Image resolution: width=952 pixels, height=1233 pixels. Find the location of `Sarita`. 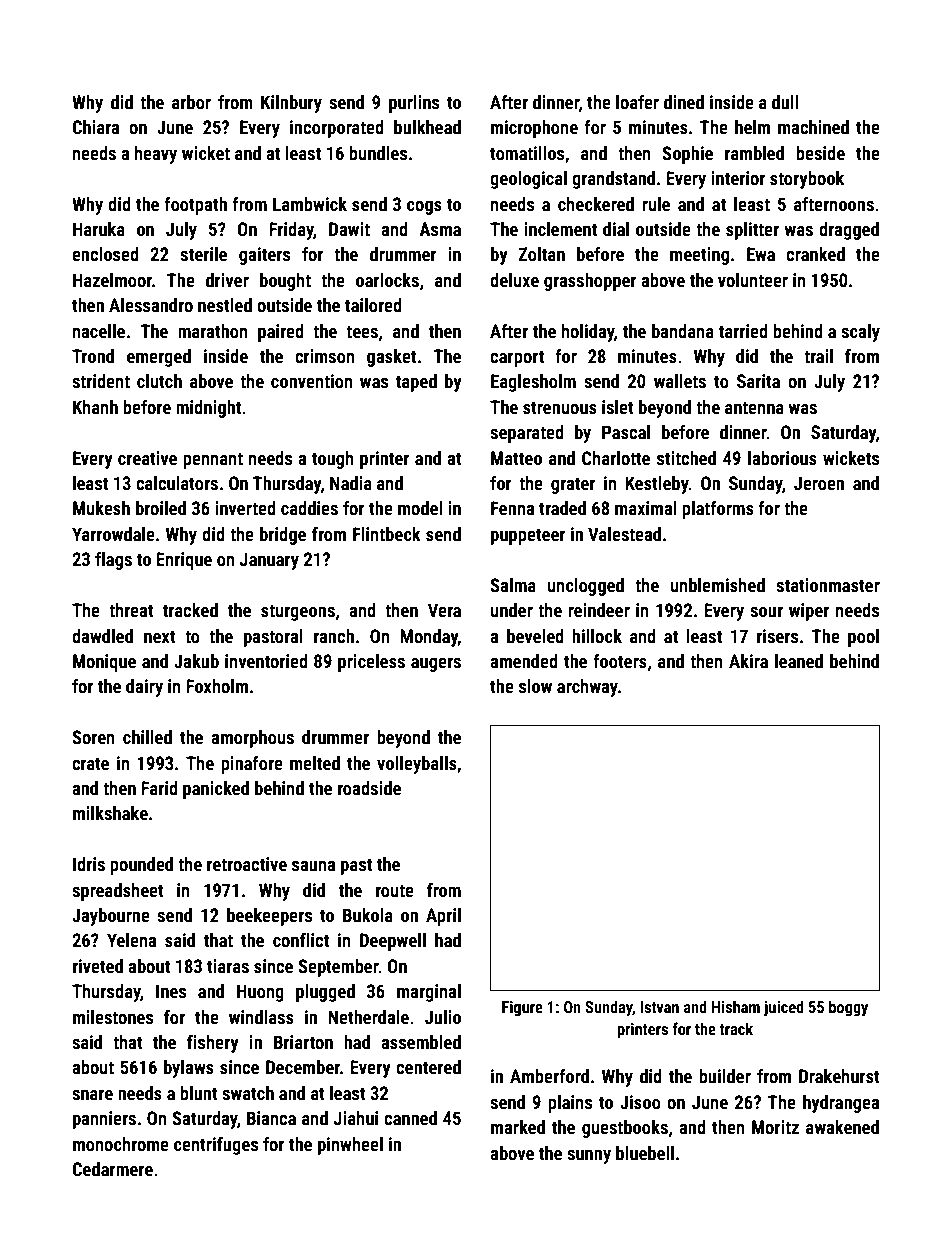

Sarita is located at coordinates (758, 381).
